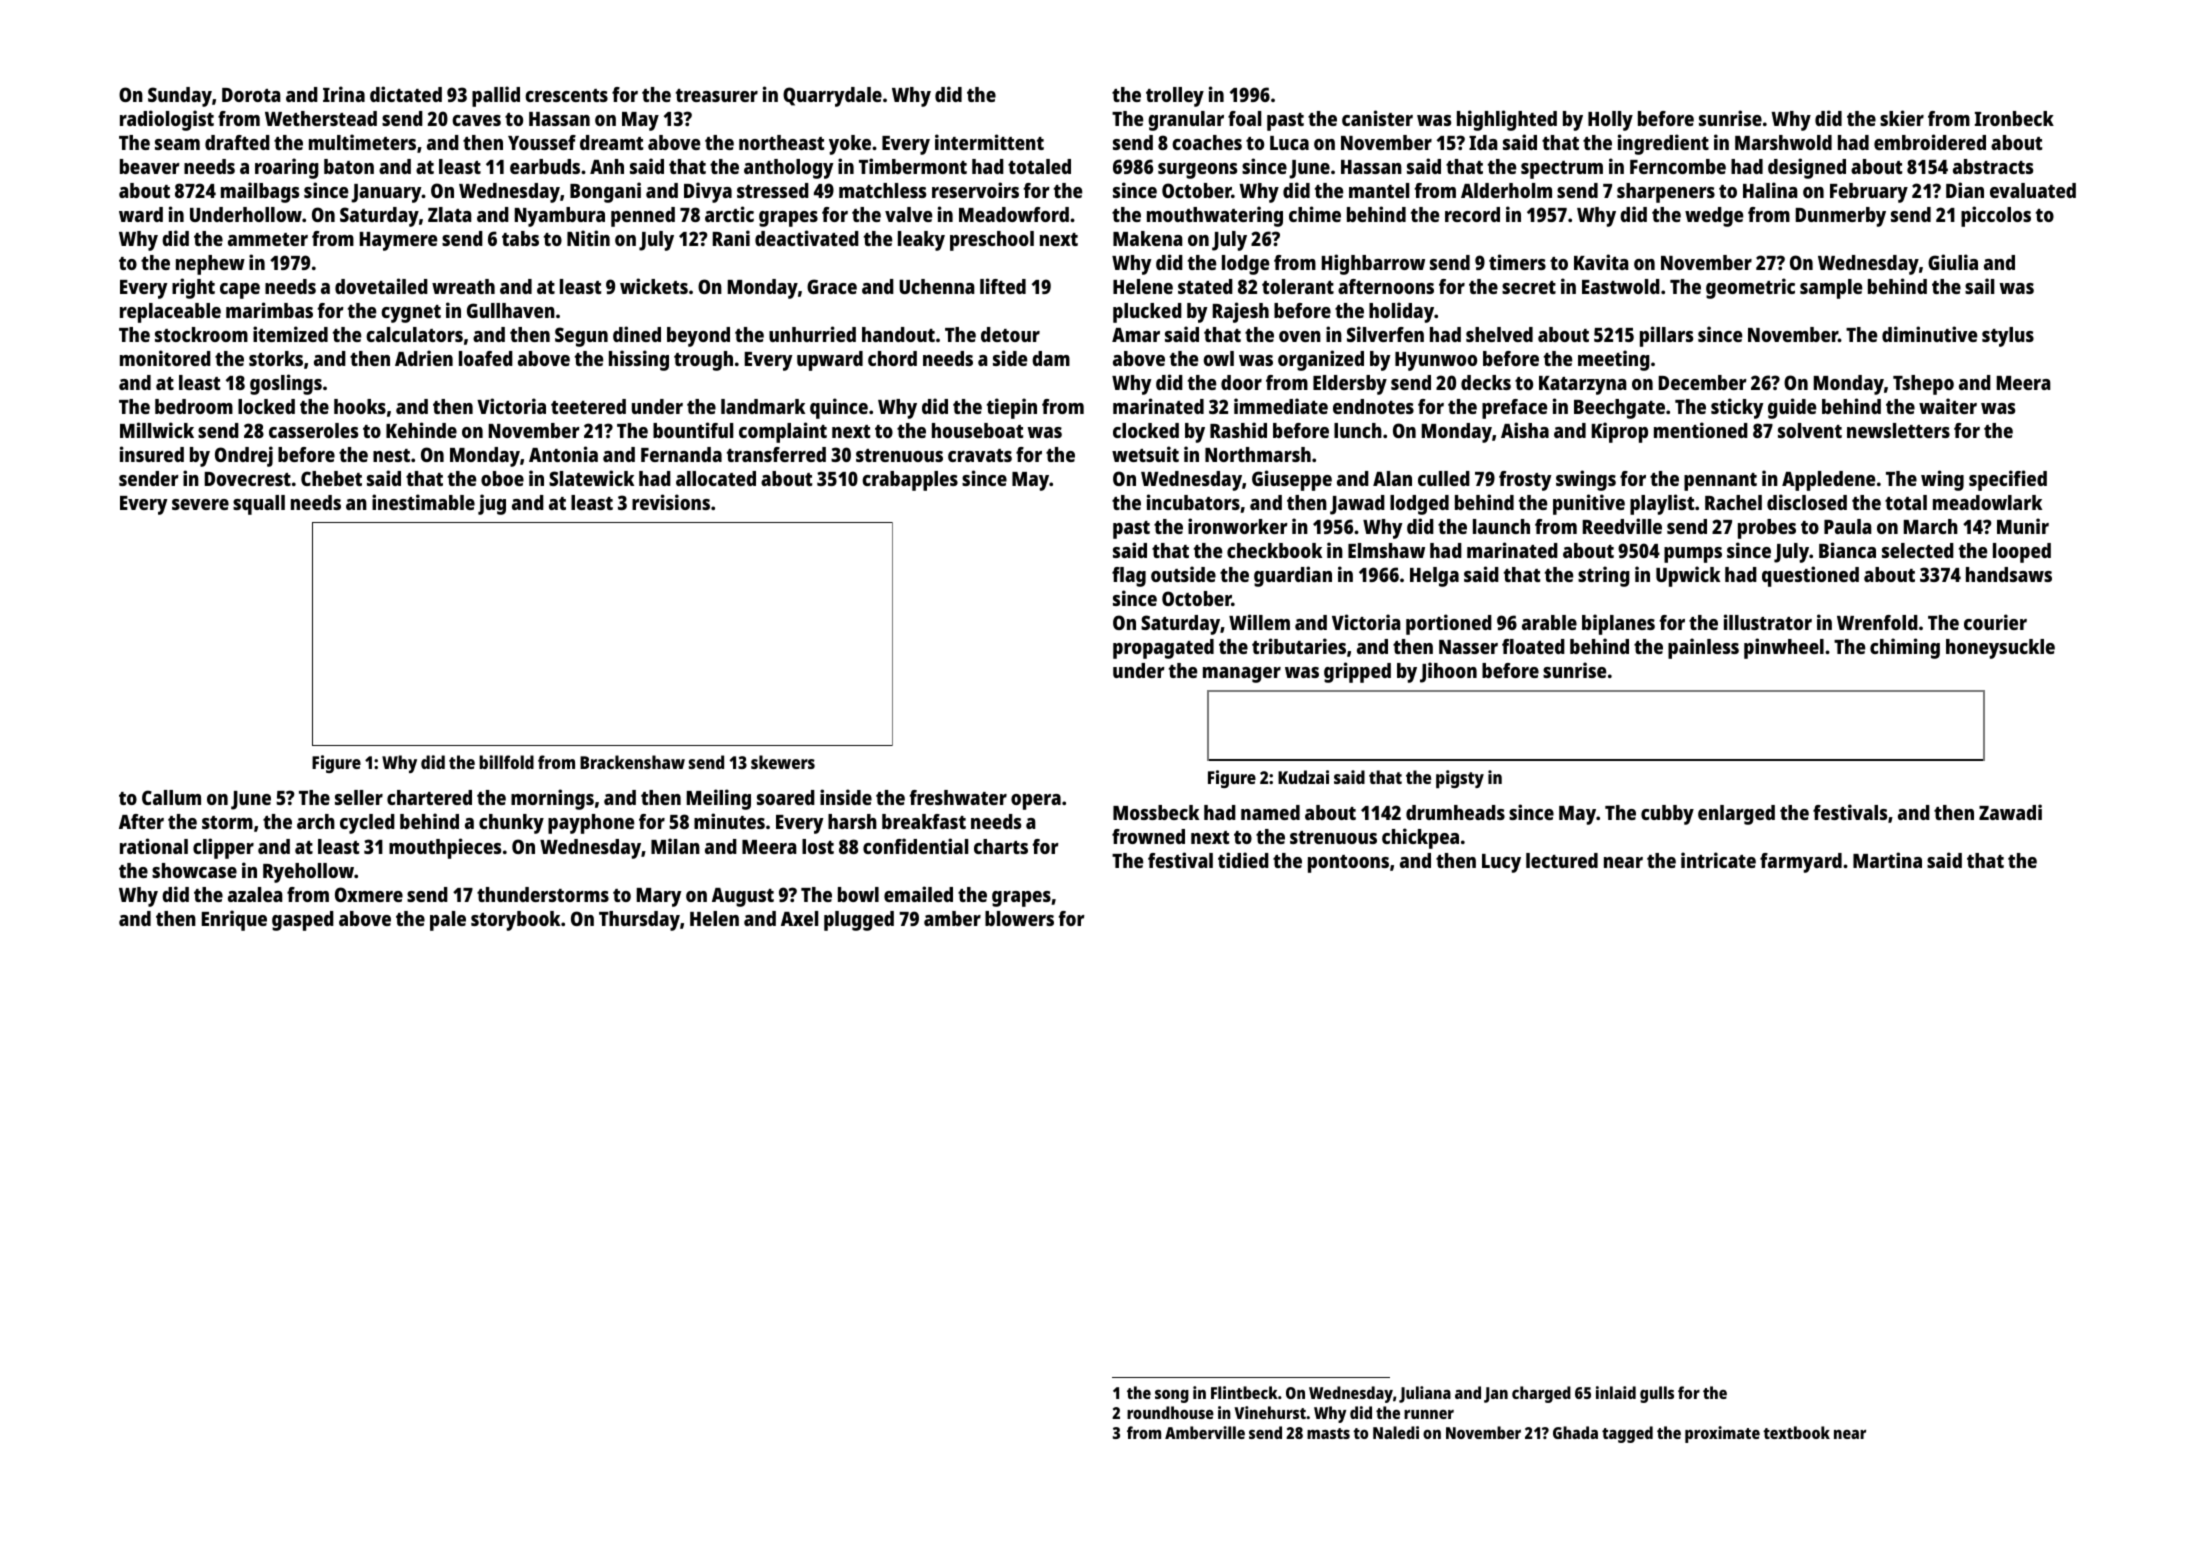  What do you see at coordinates (268, 239) in the screenshot?
I see `ammeter` at bounding box center [268, 239].
